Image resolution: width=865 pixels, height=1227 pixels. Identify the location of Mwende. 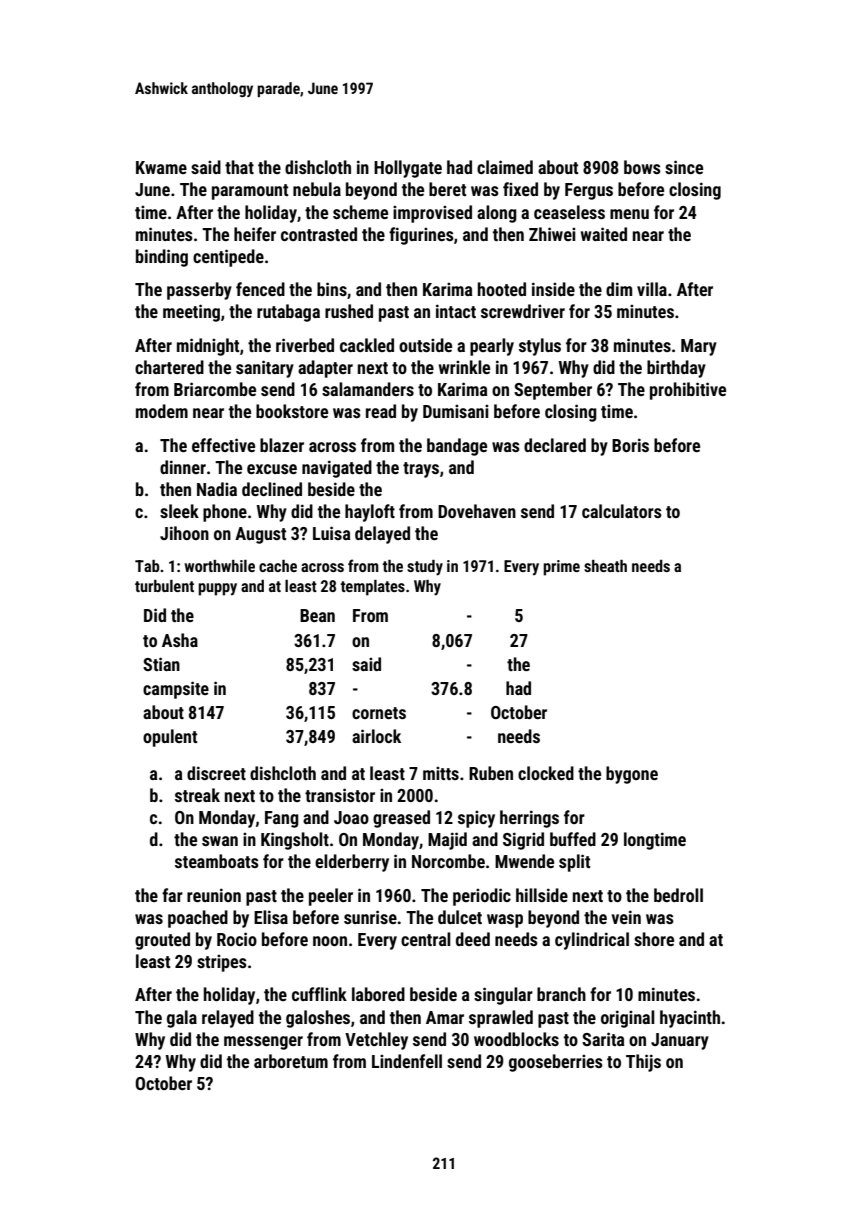
(524, 861).
